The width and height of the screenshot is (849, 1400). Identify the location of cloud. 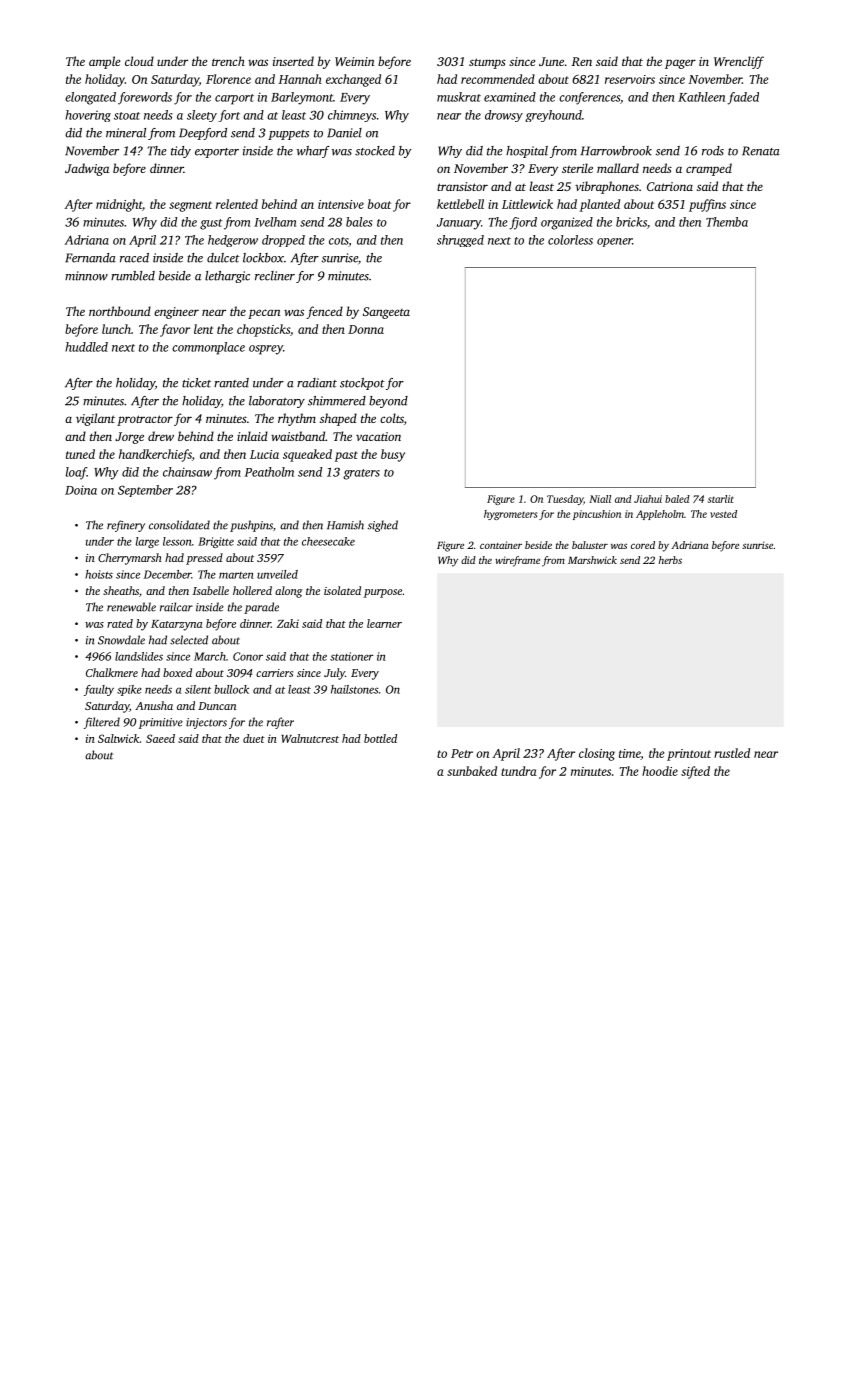
(139, 61).
